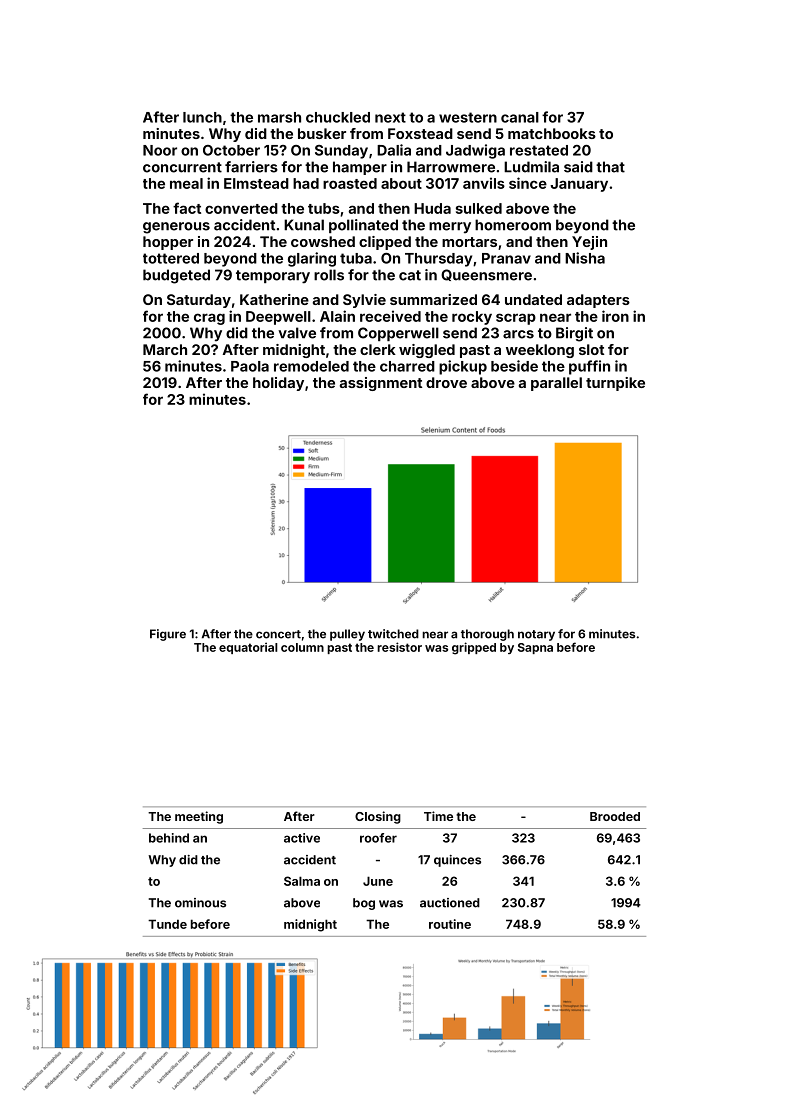  I want to click on Brooded, so click(615, 816).
